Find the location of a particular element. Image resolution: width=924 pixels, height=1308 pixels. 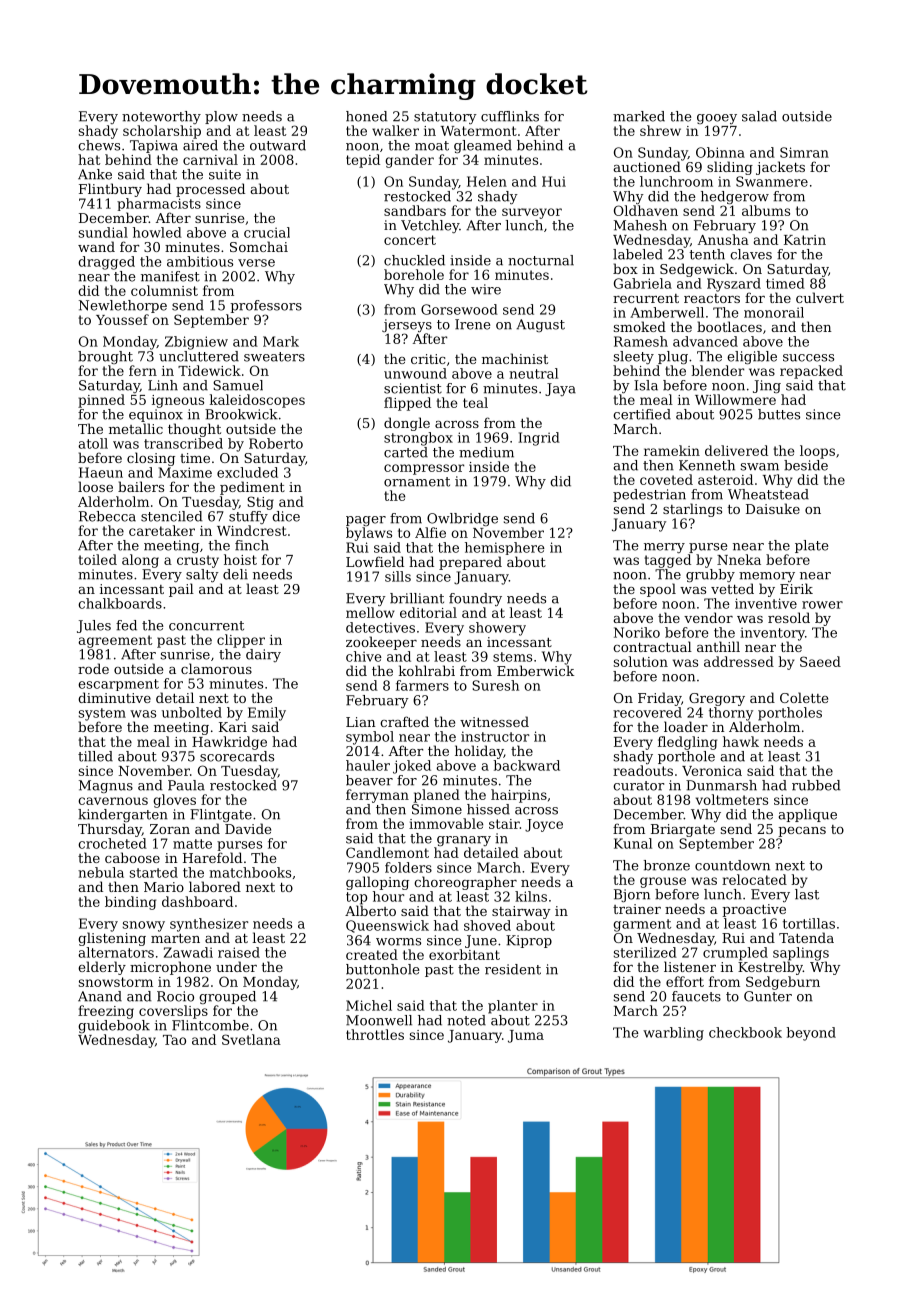

Rebecca is located at coordinates (107, 516).
